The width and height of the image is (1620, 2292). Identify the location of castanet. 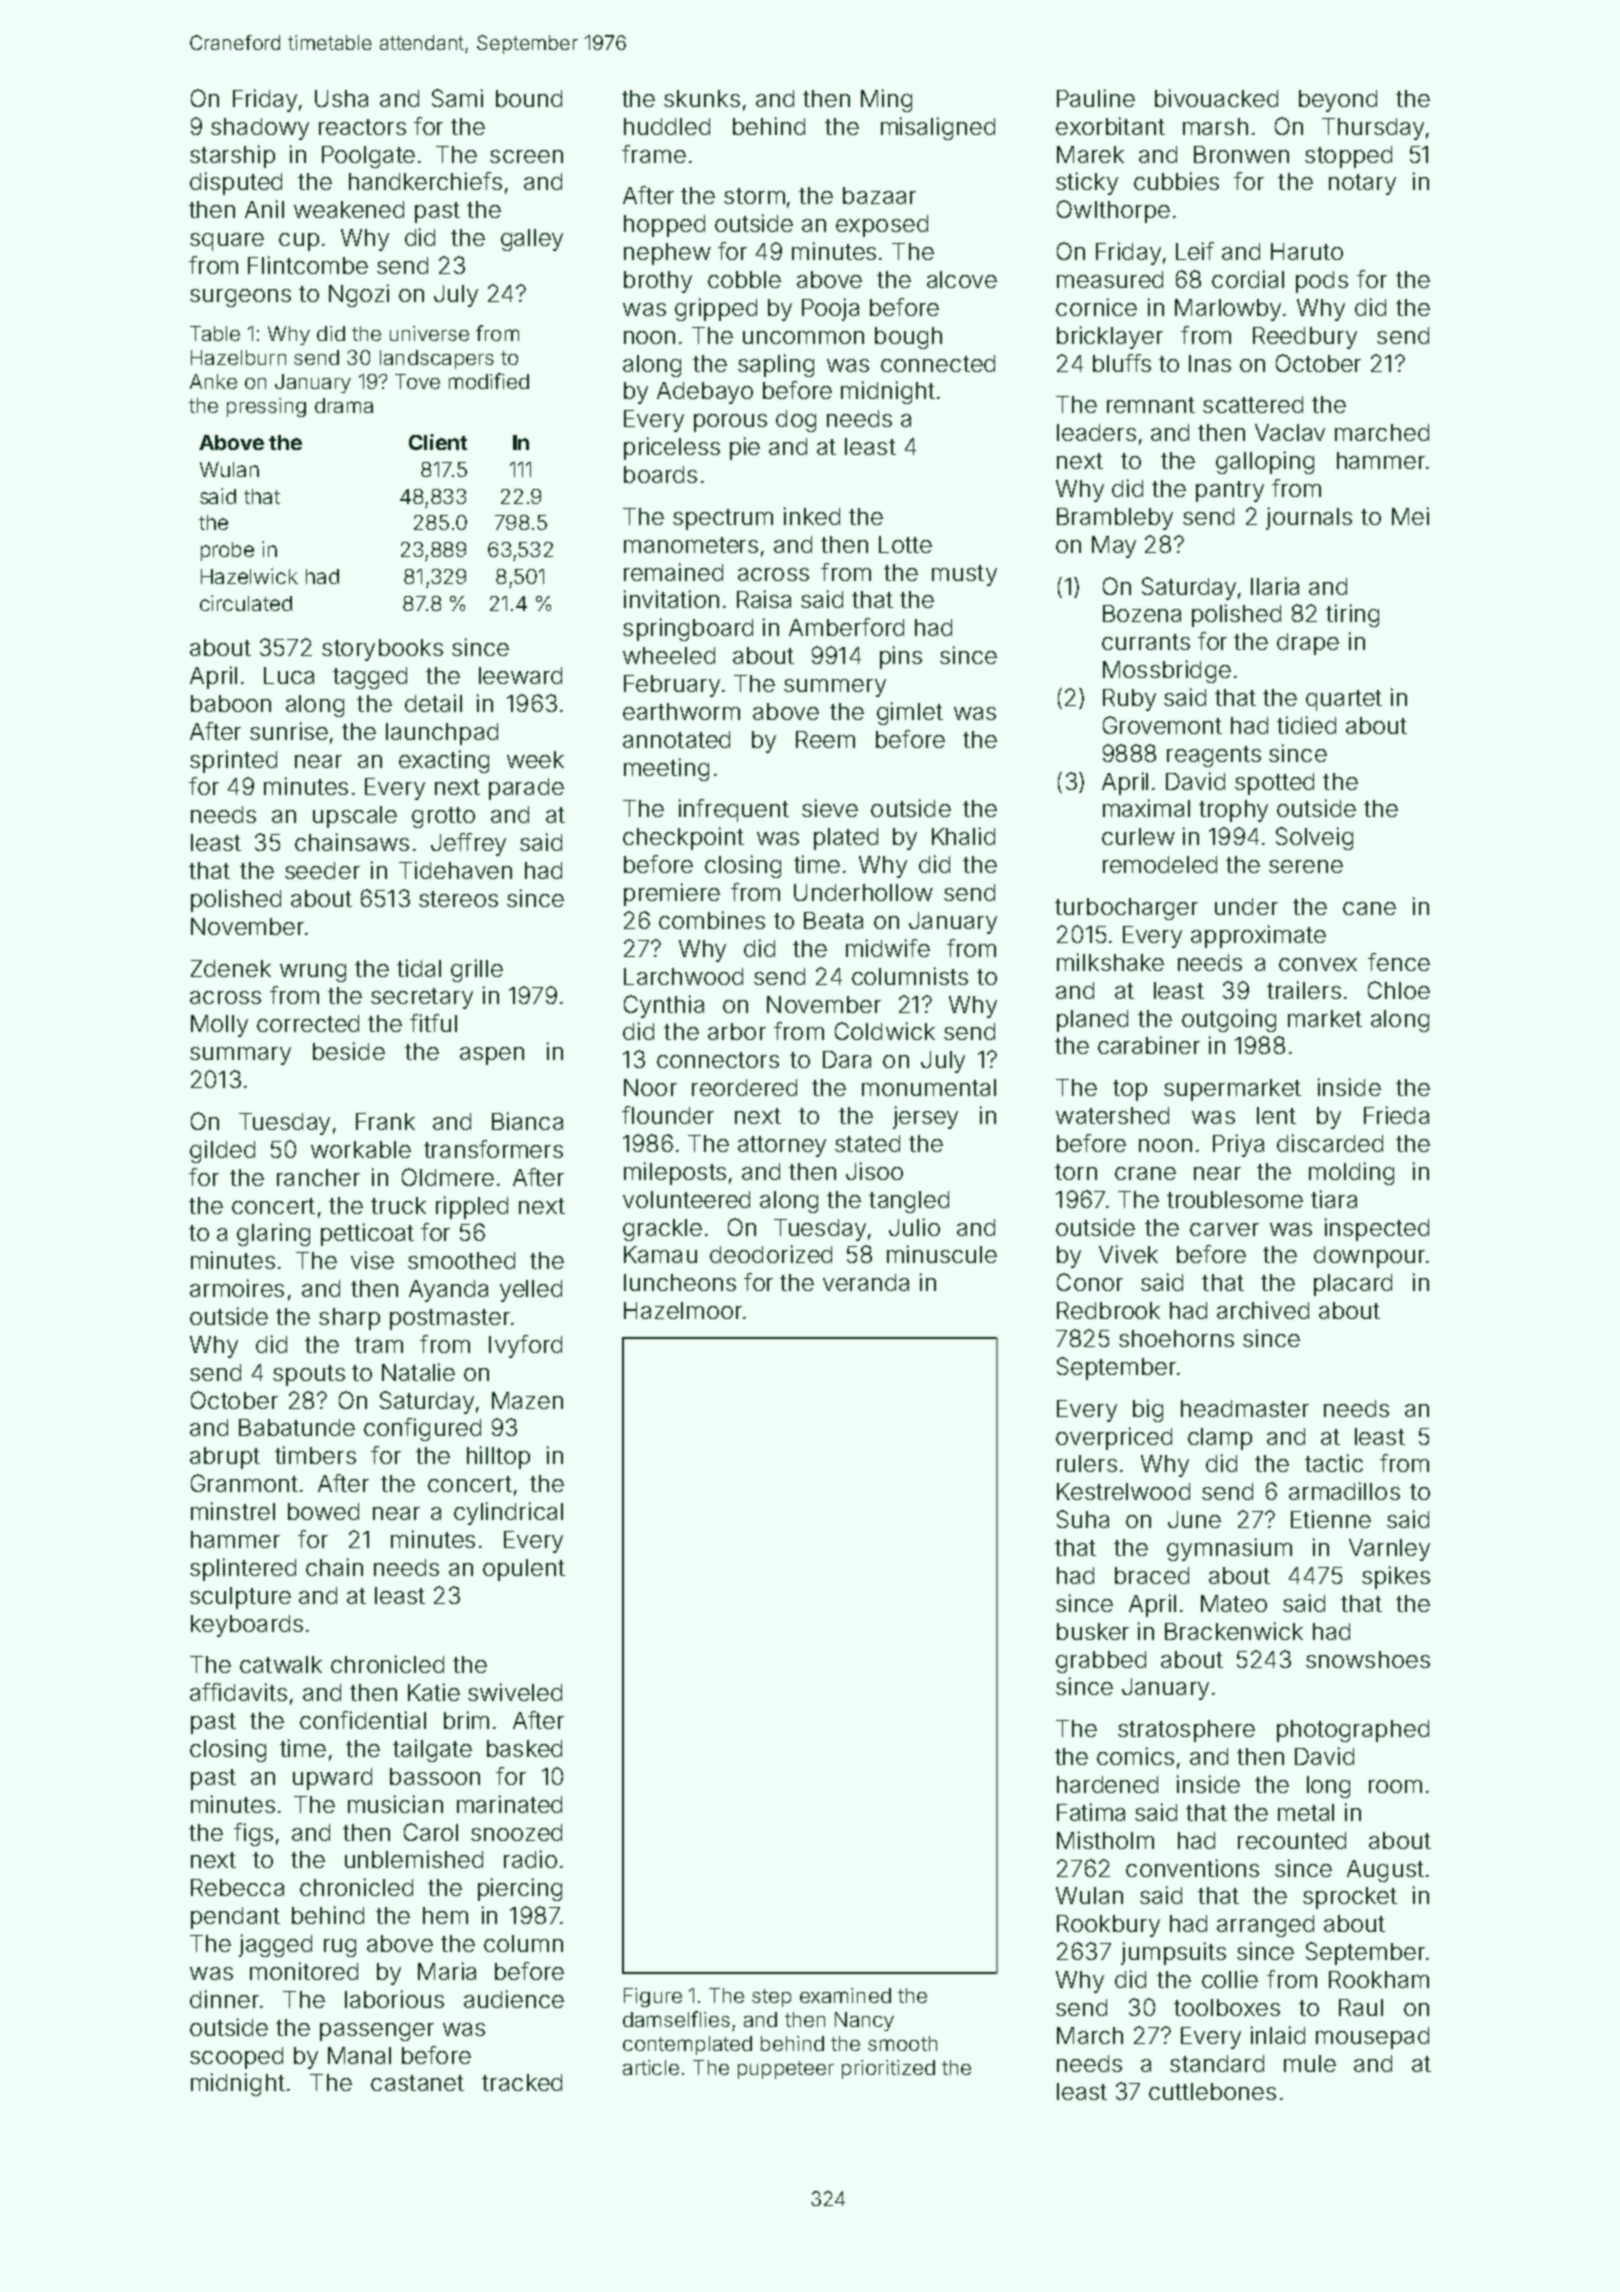
(417, 2083).
